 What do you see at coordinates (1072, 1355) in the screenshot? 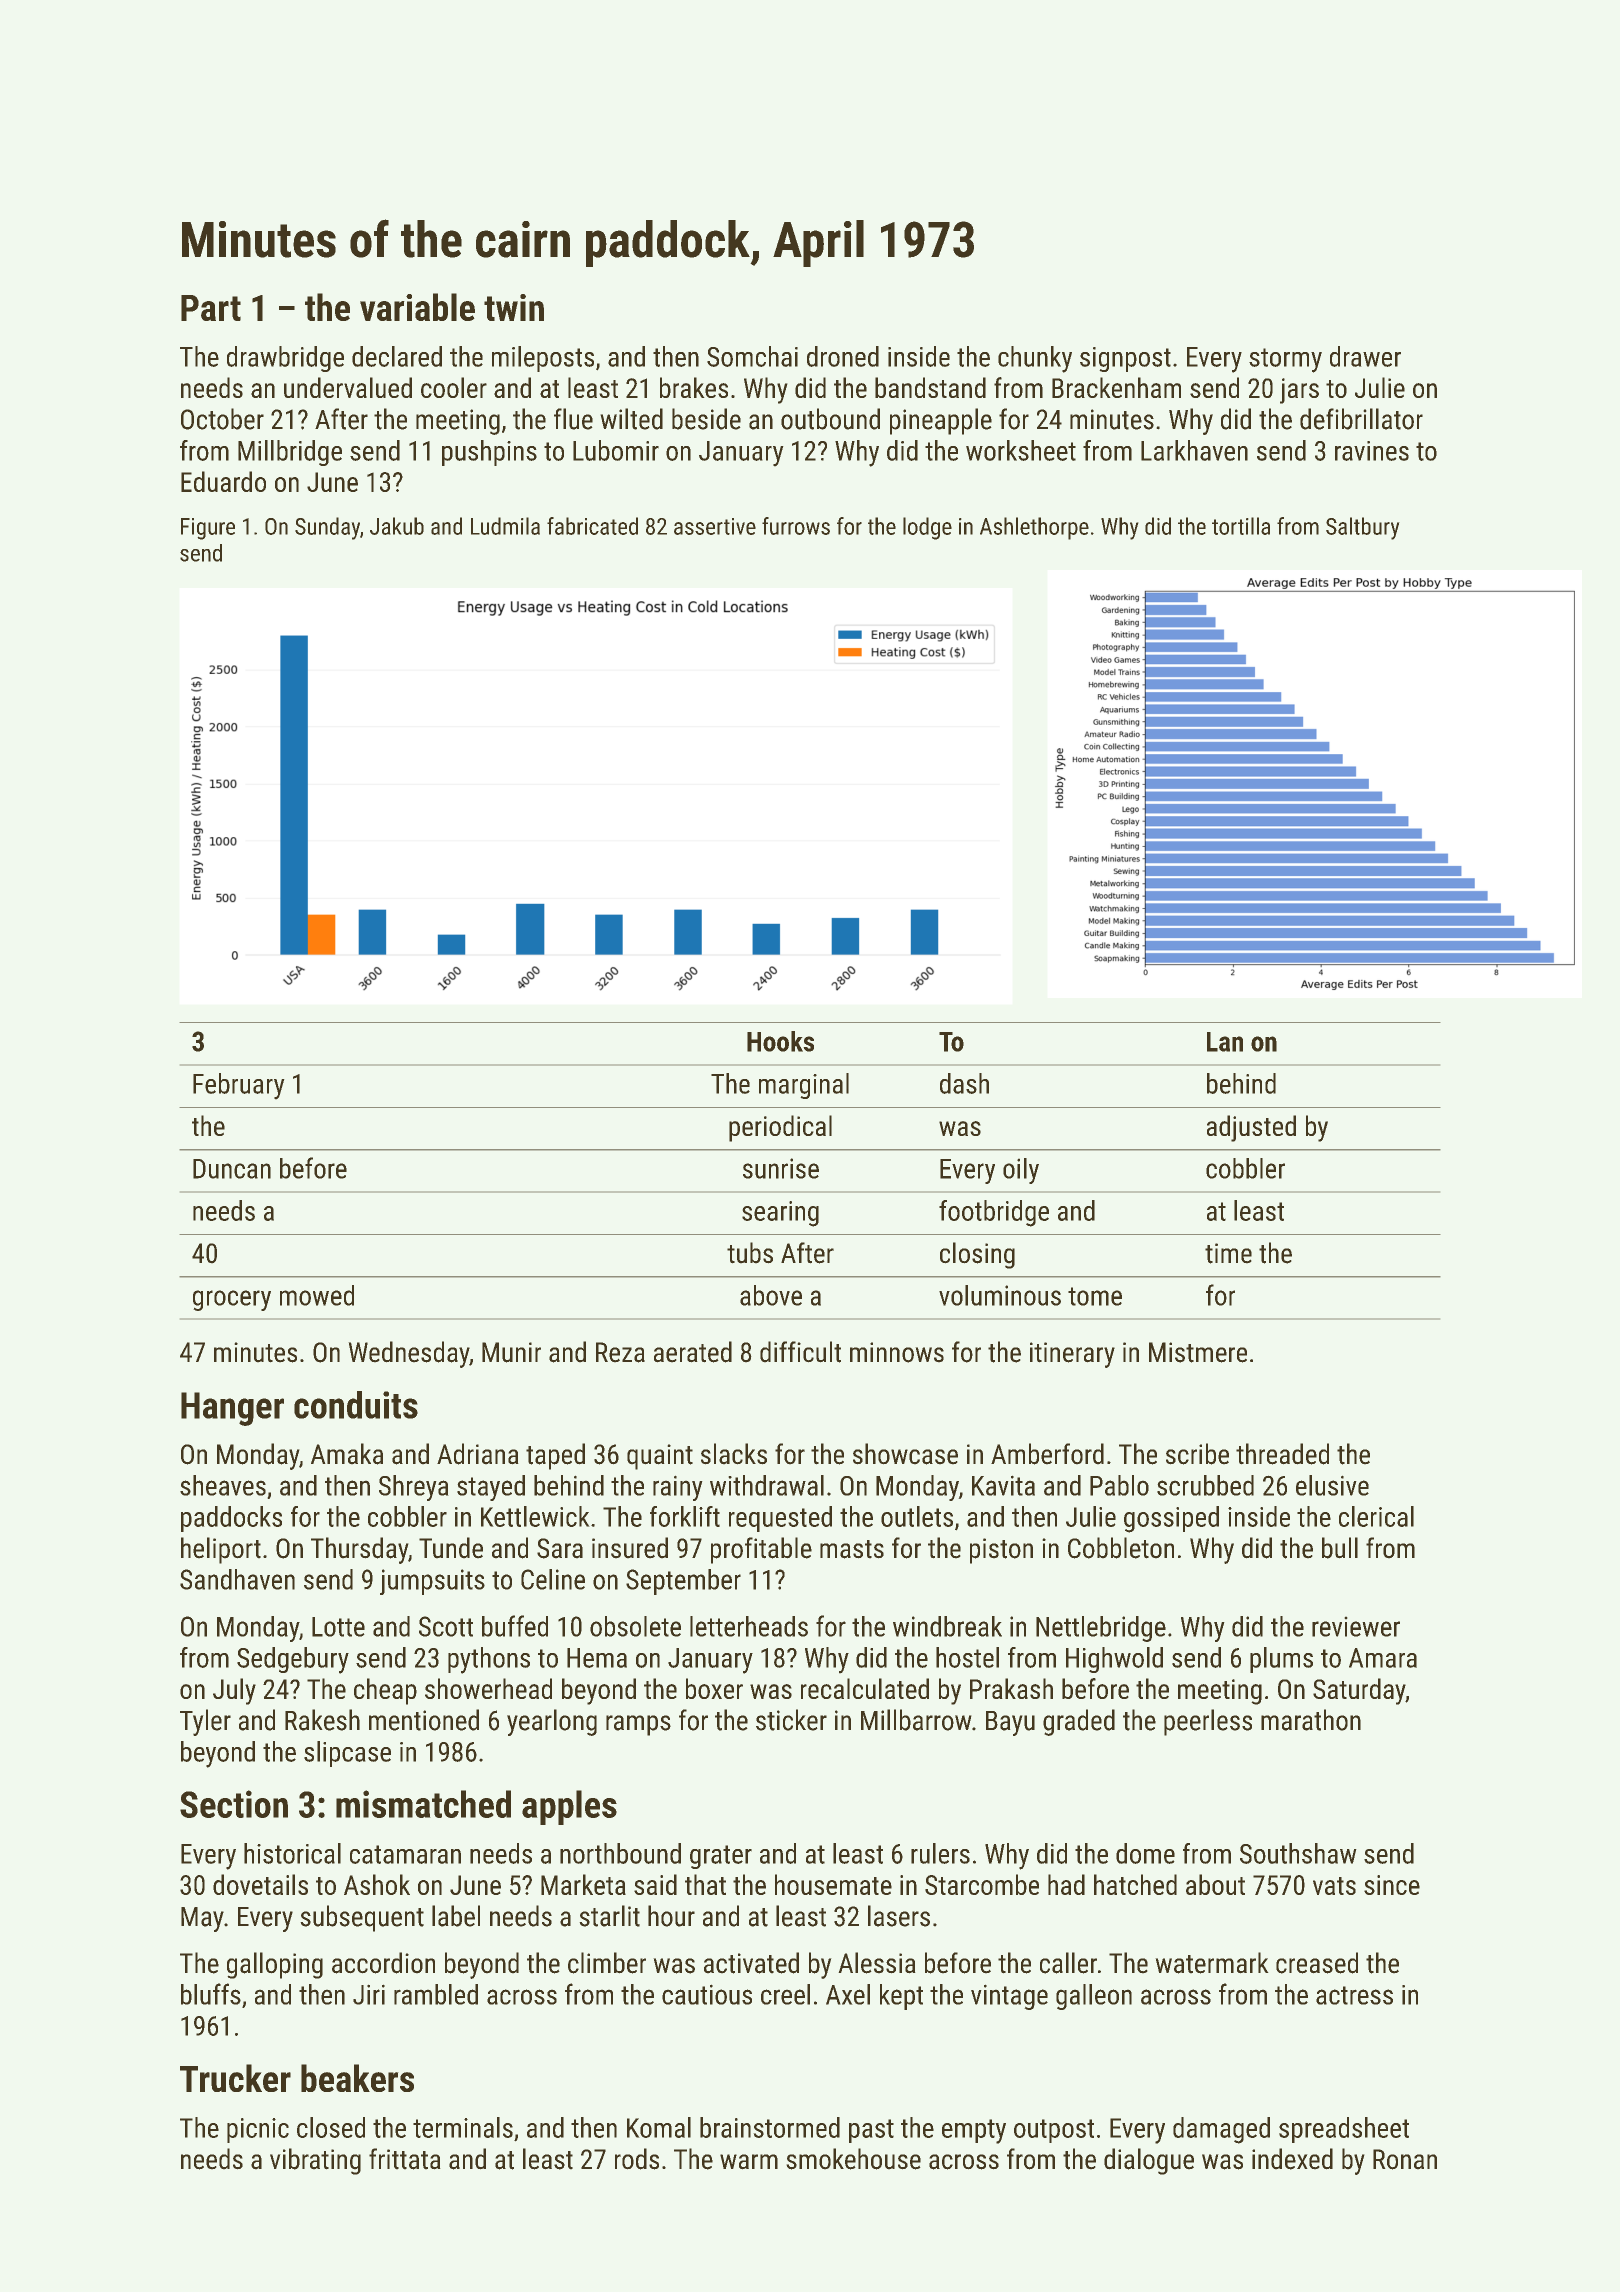
I see `itinerary` at bounding box center [1072, 1355].
